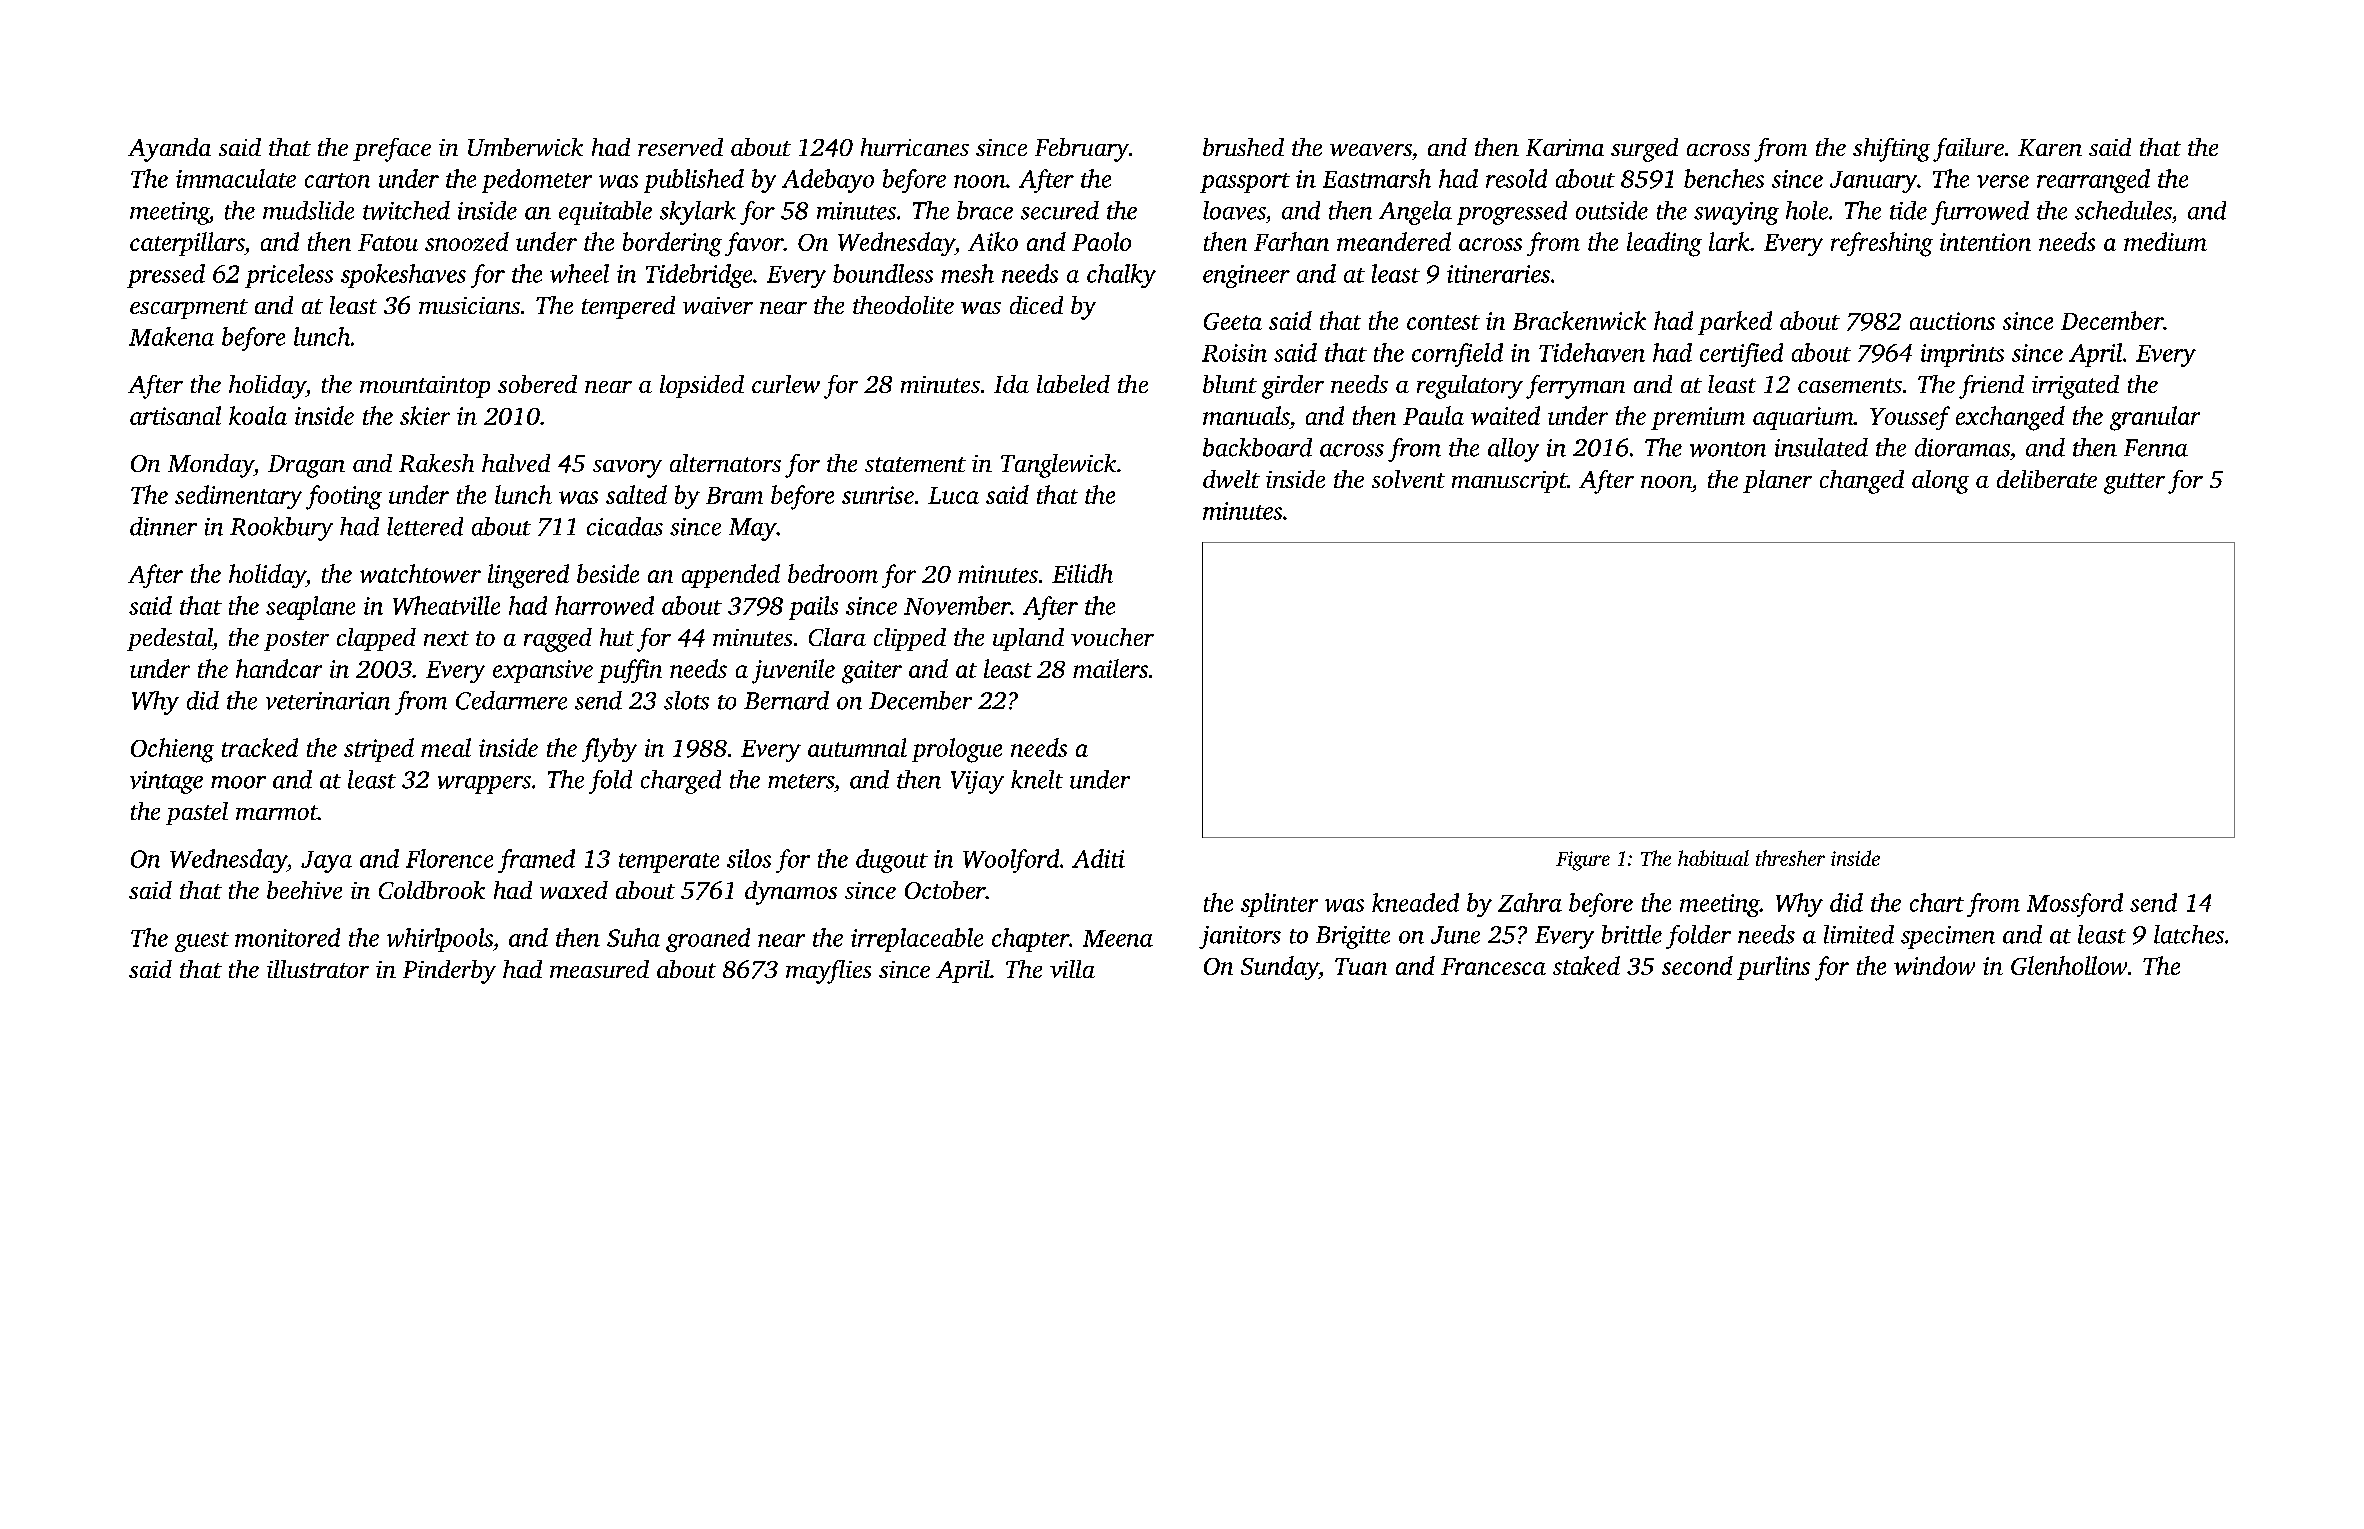 The height and width of the screenshot is (1529, 2364). Describe the element at coordinates (1394, 241) in the screenshot. I see `meandered` at that location.
